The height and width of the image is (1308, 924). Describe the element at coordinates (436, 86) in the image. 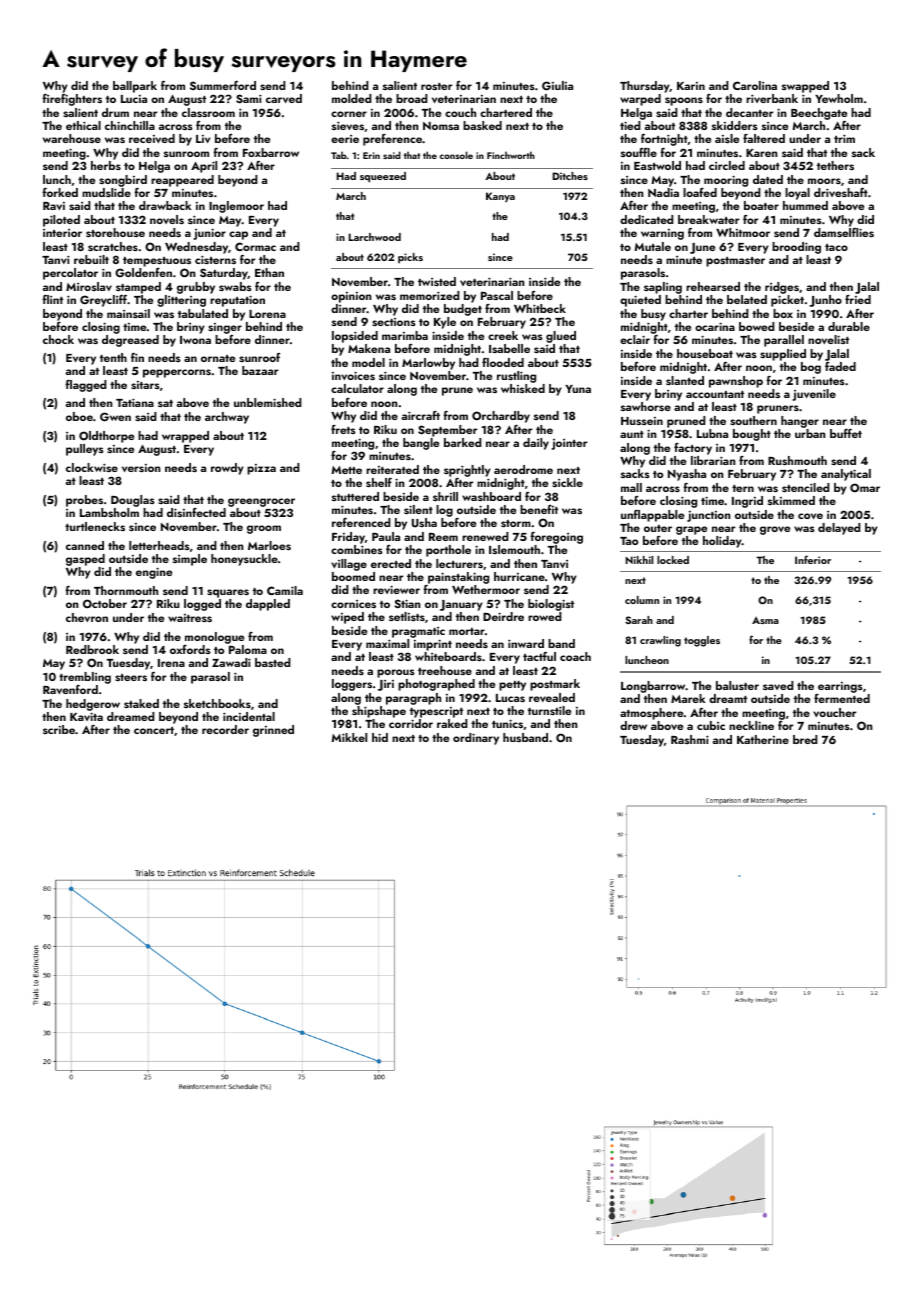

I see `roster` at that location.
